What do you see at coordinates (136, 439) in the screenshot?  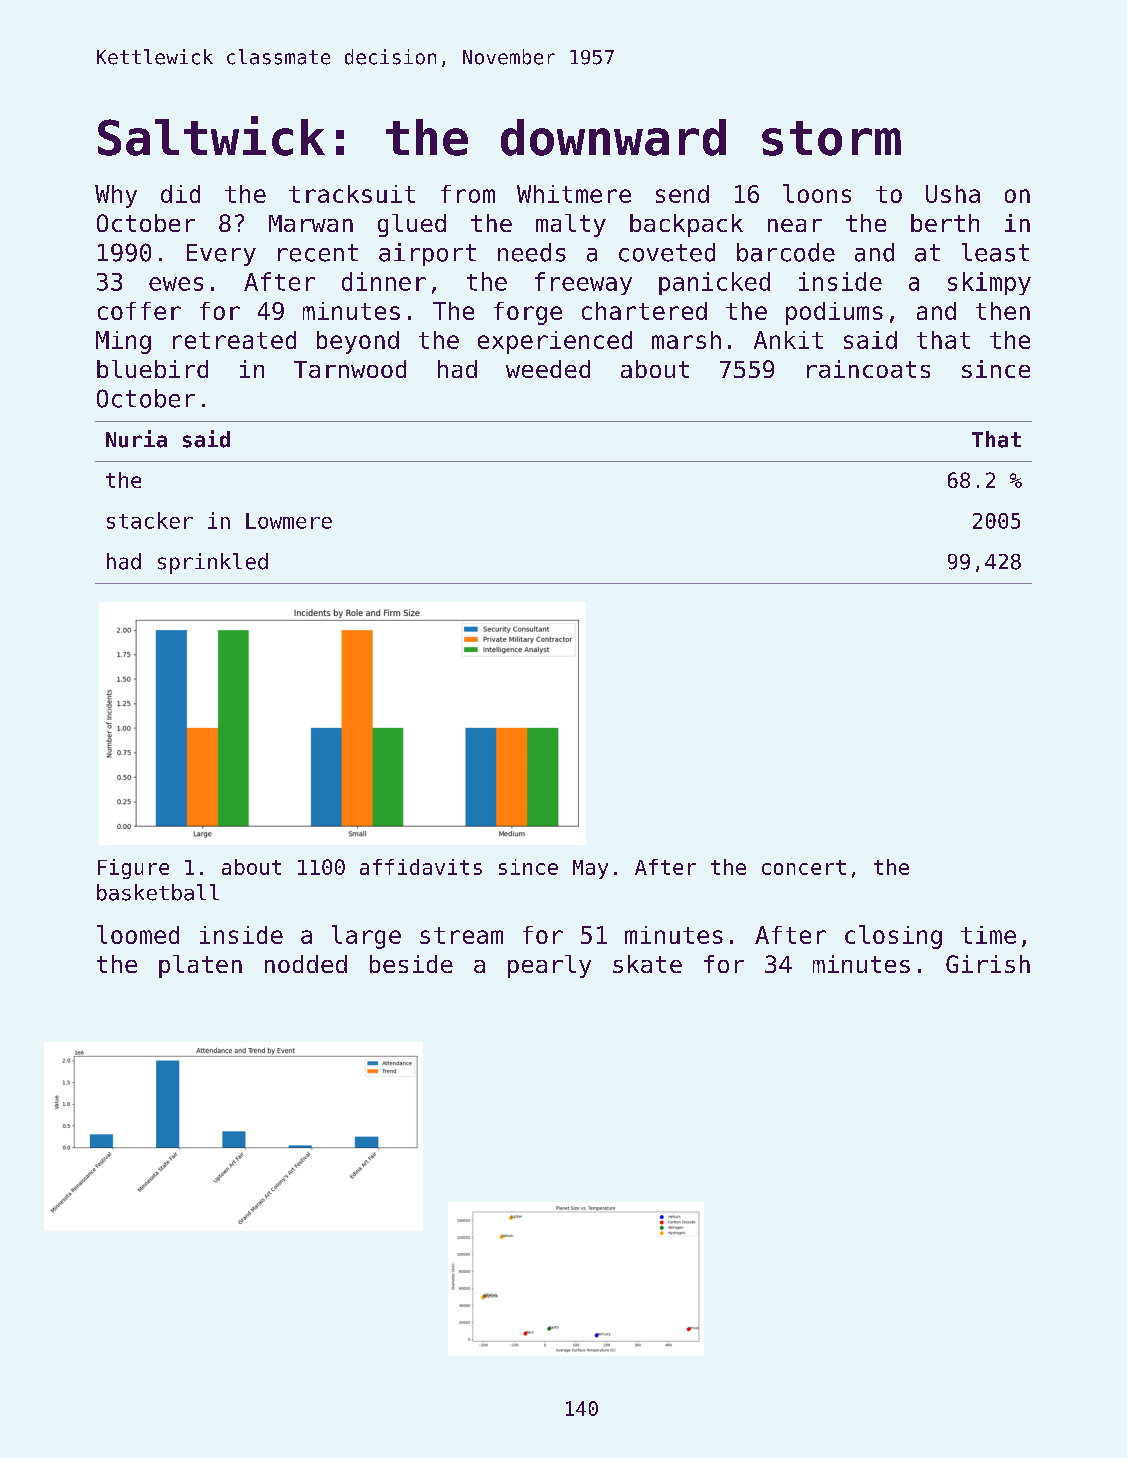 I see `Nuria` at bounding box center [136, 439].
